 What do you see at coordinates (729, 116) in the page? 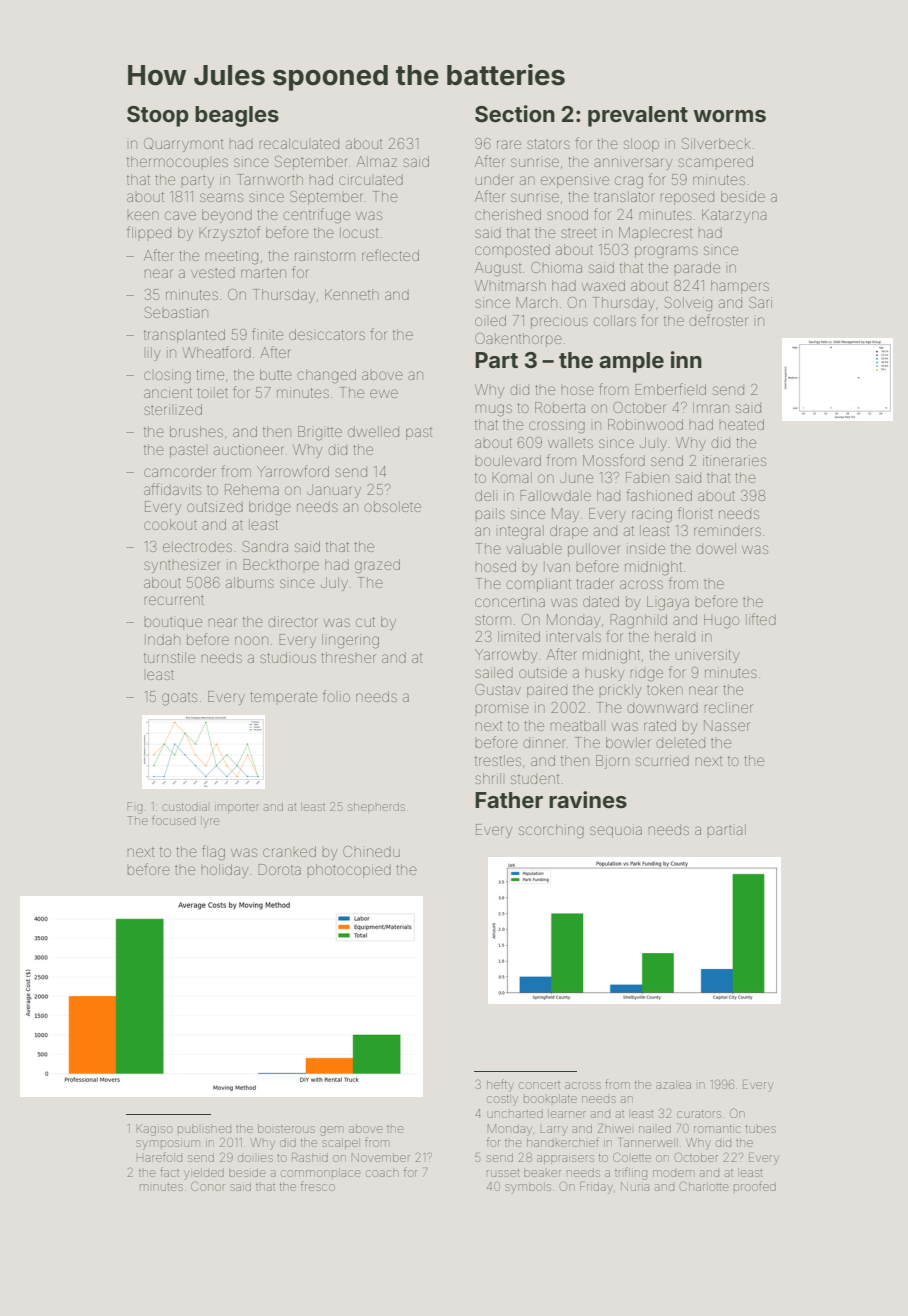
I see `worms` at bounding box center [729, 116].
